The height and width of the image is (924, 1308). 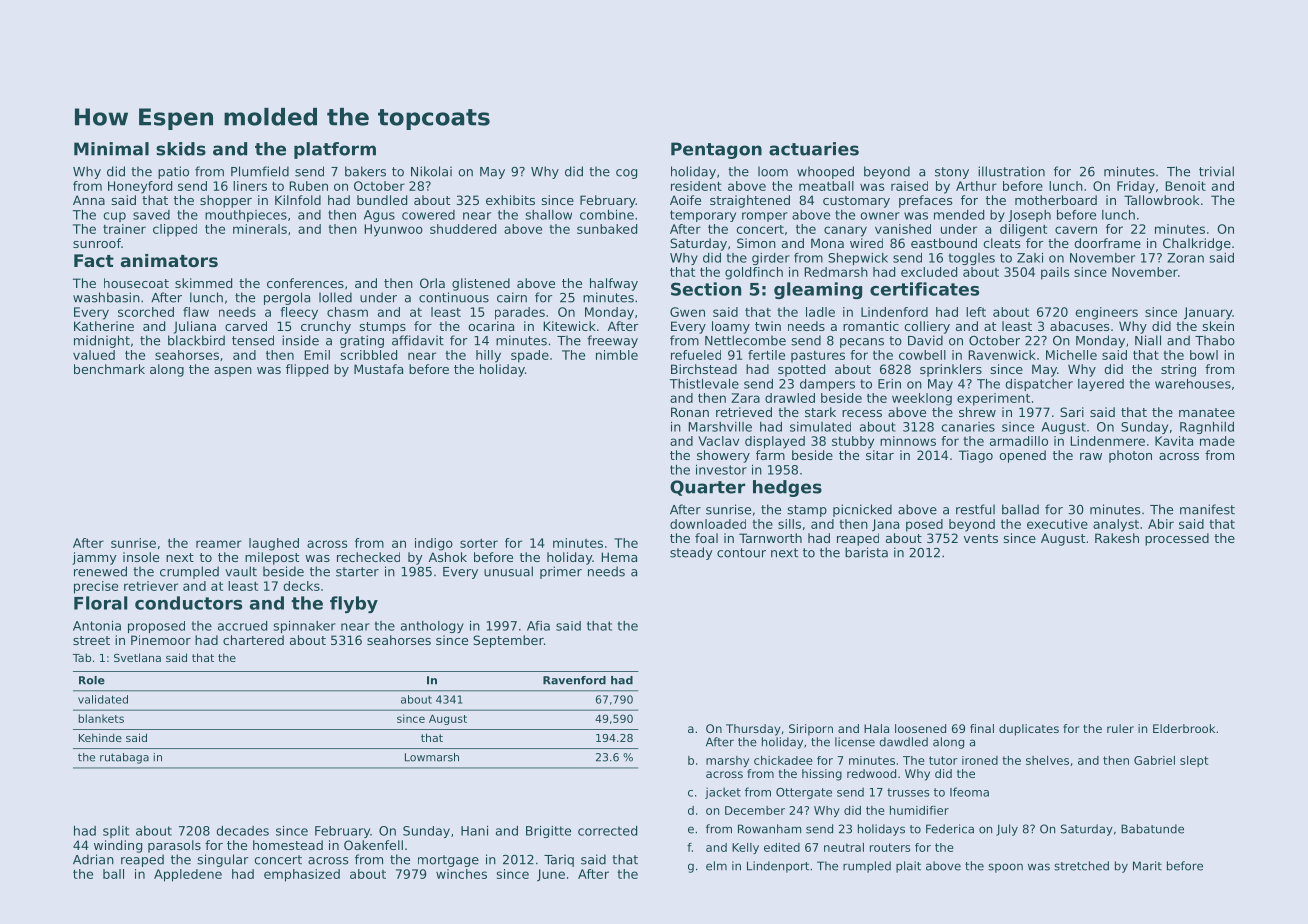 I want to click on flipped, so click(x=307, y=370).
